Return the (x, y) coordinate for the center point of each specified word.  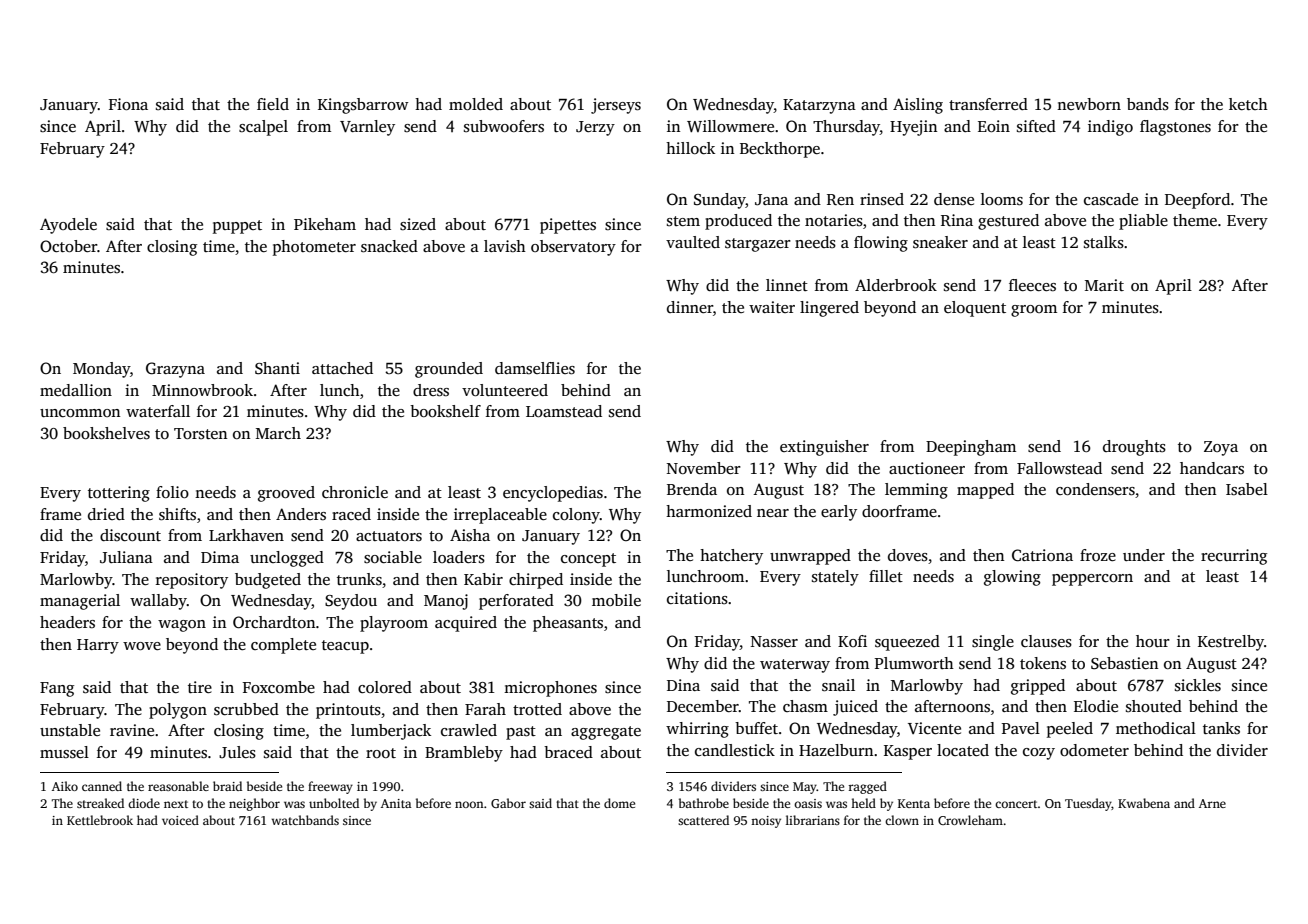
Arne (1212, 803)
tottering (119, 494)
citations (697, 598)
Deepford (1197, 201)
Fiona (128, 104)
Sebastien (1124, 663)
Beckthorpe (780, 150)
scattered (703, 820)
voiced (180, 820)
